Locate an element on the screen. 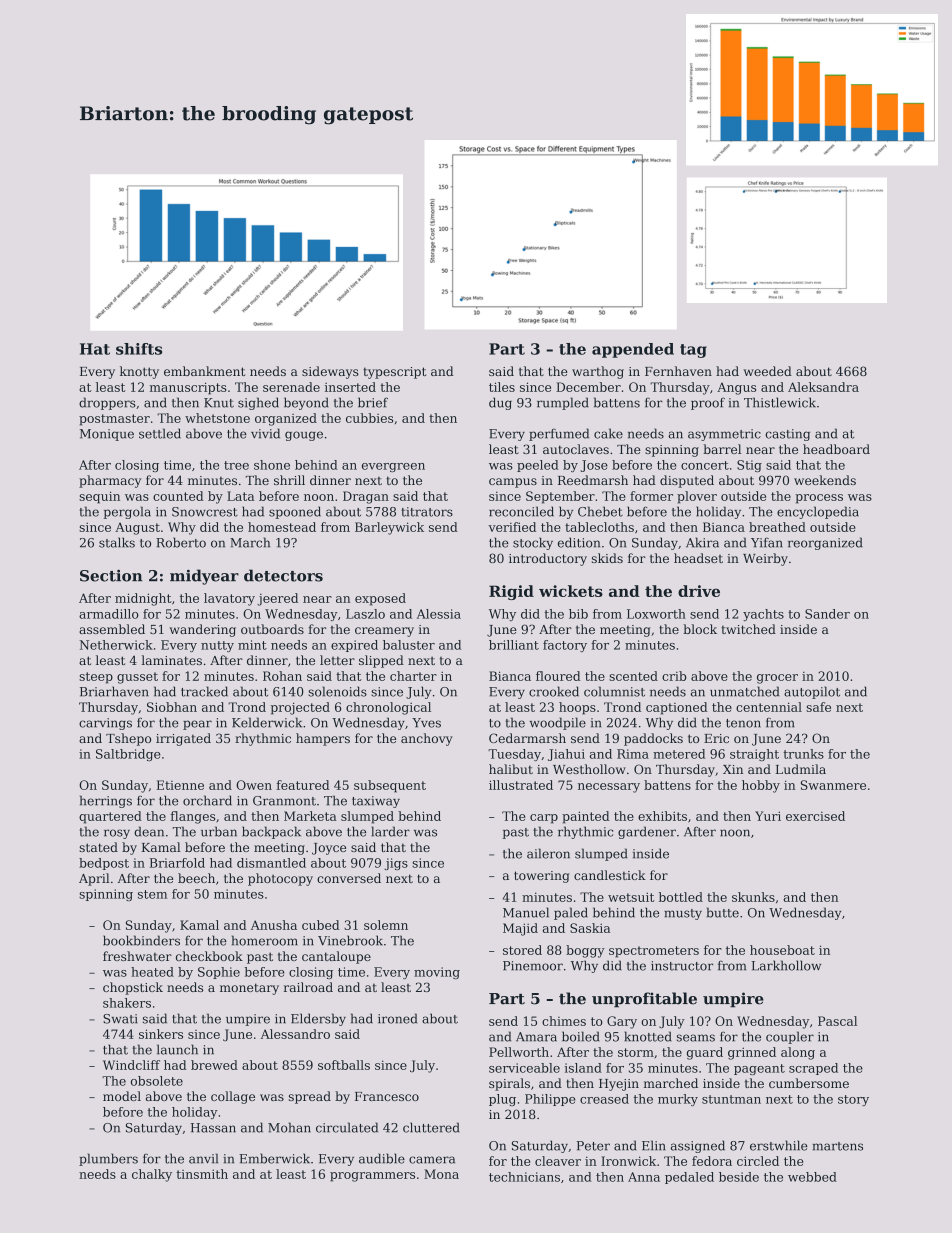 The image size is (952, 1233). appended is located at coordinates (633, 350).
